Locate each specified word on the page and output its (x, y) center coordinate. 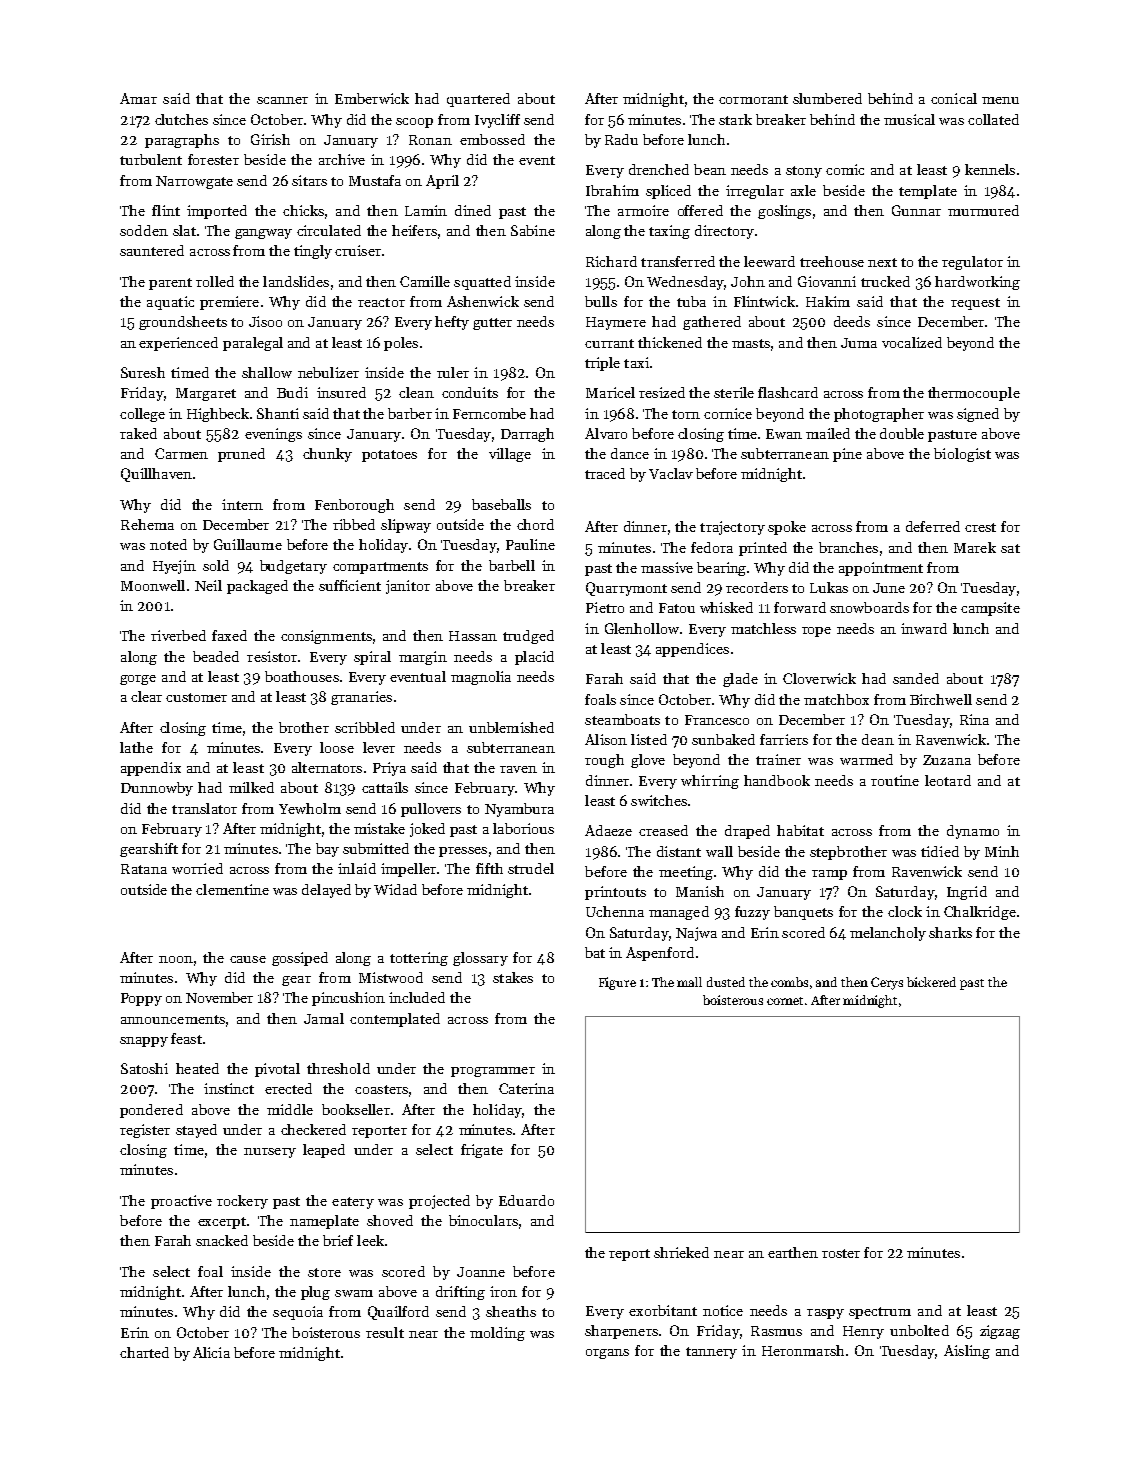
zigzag (1000, 1332)
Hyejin (174, 567)
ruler (453, 372)
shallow (267, 372)
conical (954, 98)
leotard (948, 780)
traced (605, 473)
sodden (144, 230)
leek (370, 1240)
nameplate (324, 1222)
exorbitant (663, 1310)
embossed (492, 139)
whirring (710, 782)
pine (847, 455)
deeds (852, 321)
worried (197, 868)
